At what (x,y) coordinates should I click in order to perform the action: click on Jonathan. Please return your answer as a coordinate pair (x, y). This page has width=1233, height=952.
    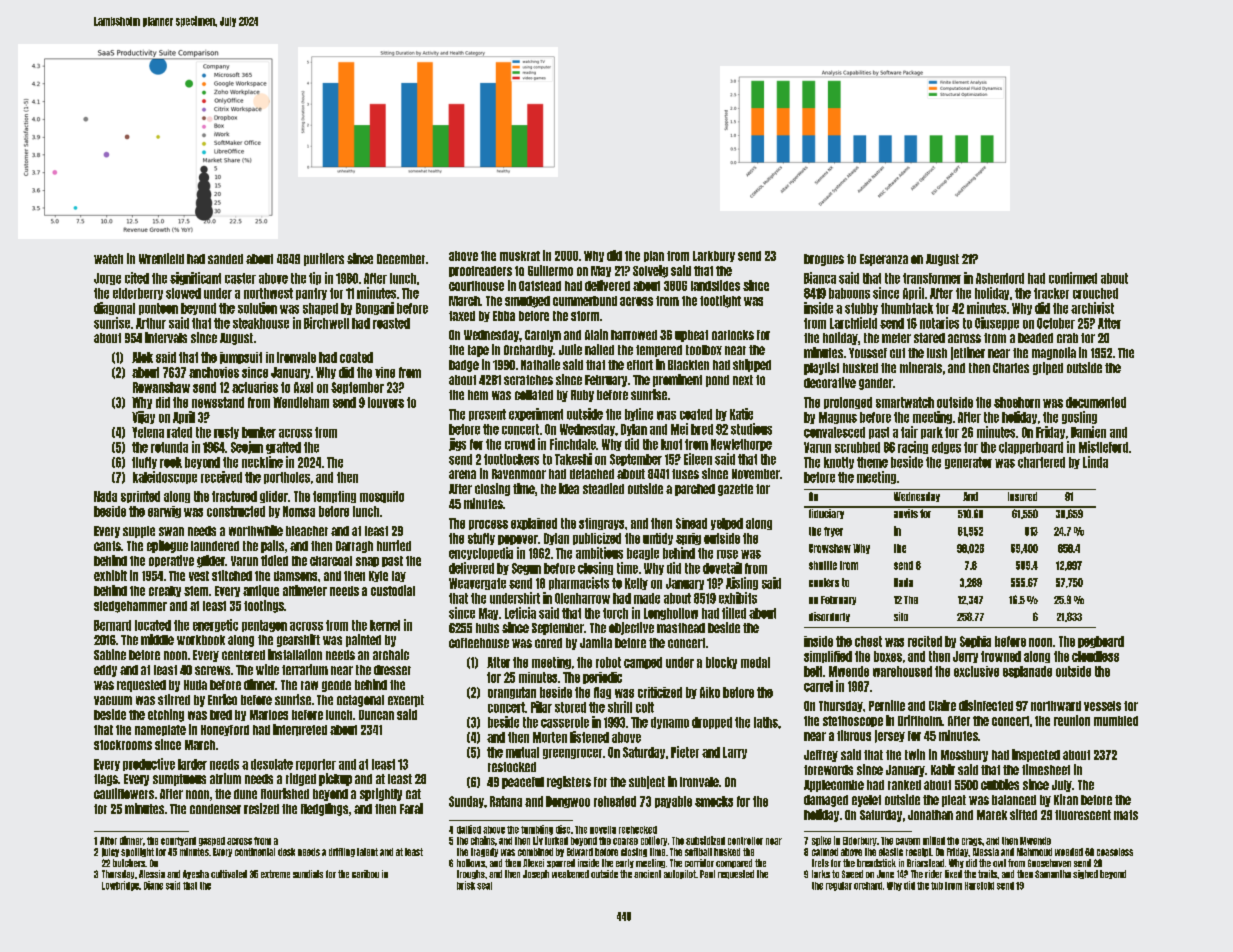
    Looking at the image, I should click on (930, 815).
